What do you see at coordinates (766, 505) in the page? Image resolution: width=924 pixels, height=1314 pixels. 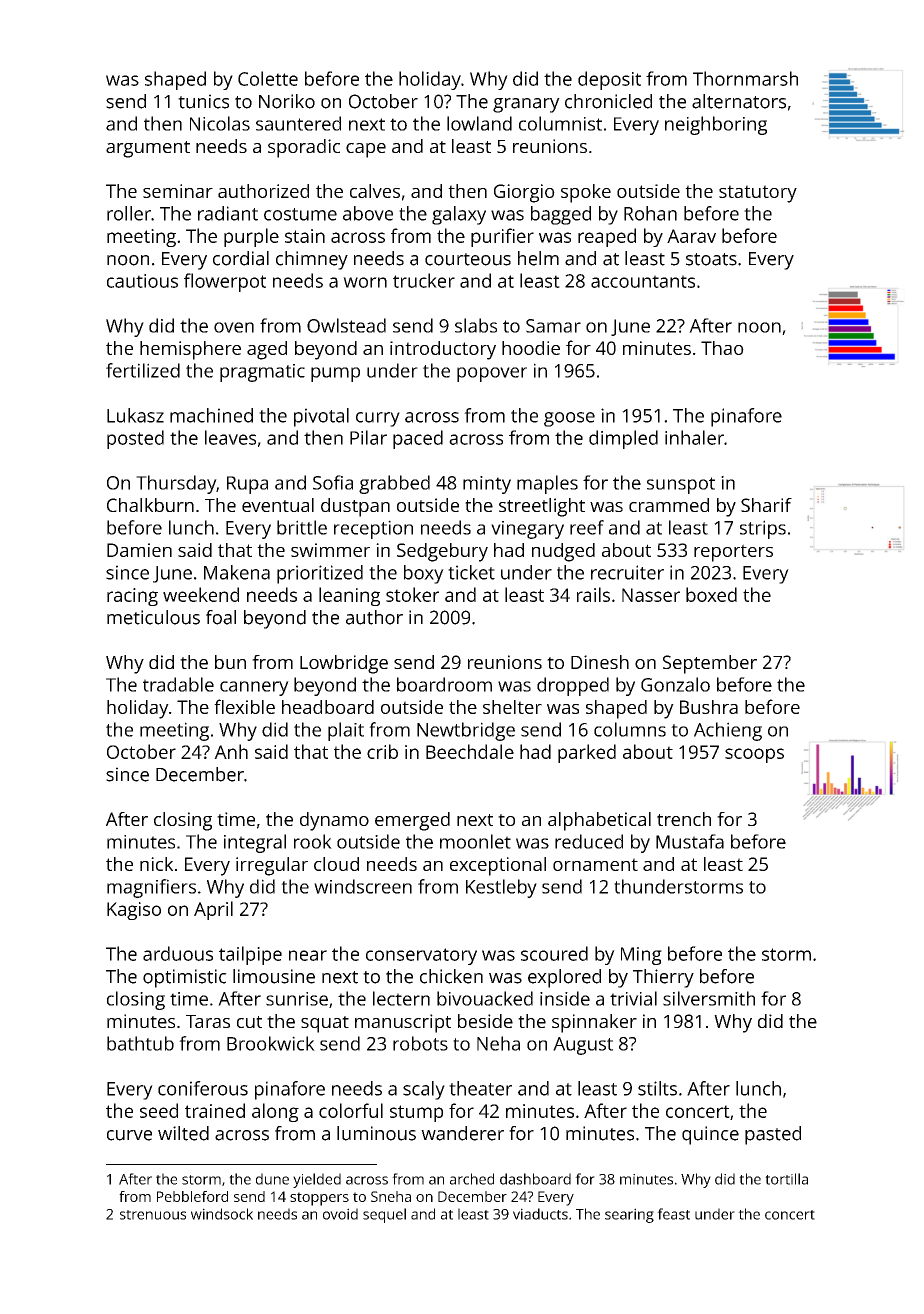 I see `Sharif` at bounding box center [766, 505].
